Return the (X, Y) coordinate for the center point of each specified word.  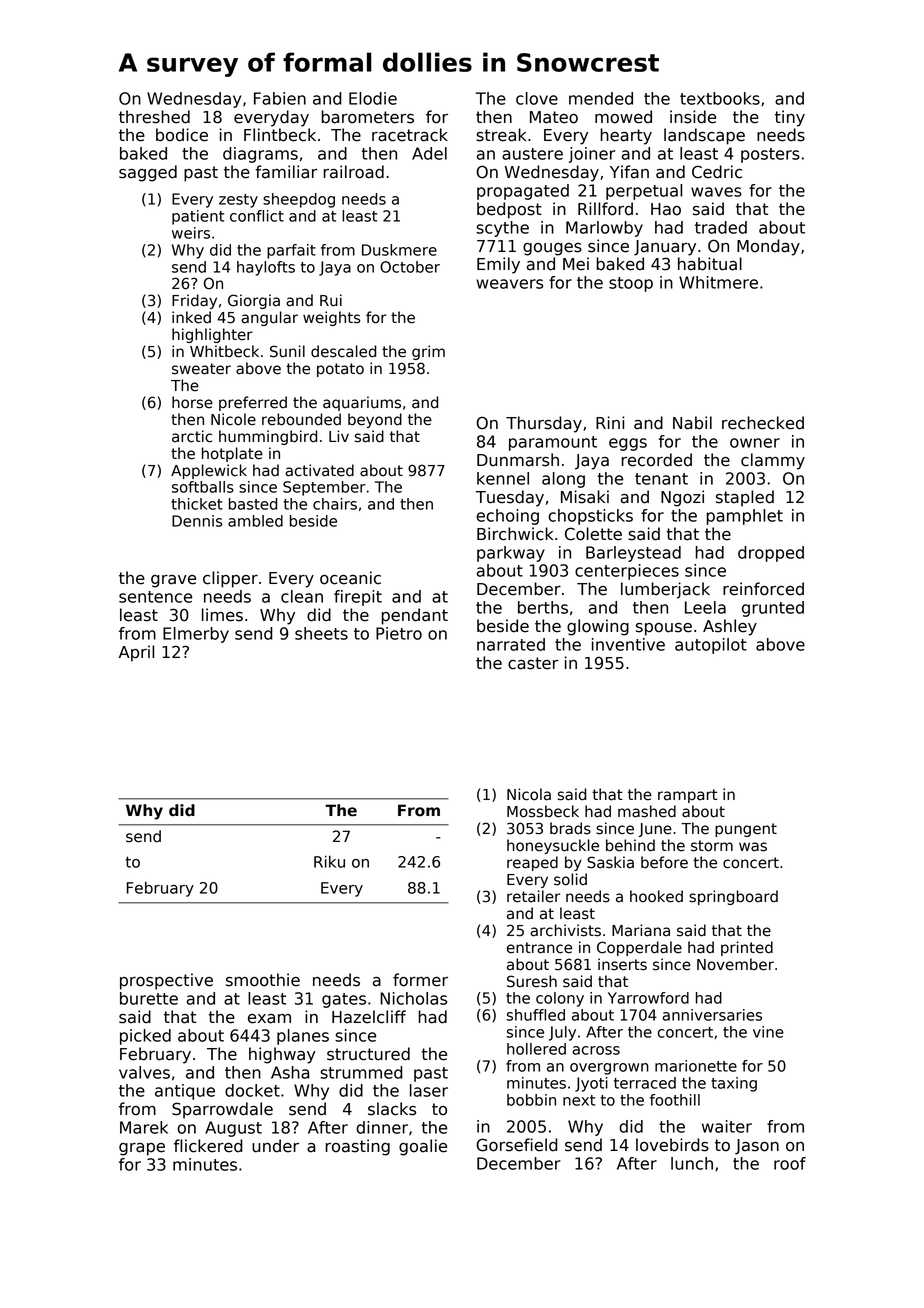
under (275, 1146)
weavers (509, 284)
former (420, 980)
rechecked (763, 423)
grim (428, 352)
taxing (734, 1084)
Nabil (692, 423)
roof (790, 1163)
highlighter (212, 335)
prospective (166, 981)
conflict (257, 216)
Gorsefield (517, 1145)
